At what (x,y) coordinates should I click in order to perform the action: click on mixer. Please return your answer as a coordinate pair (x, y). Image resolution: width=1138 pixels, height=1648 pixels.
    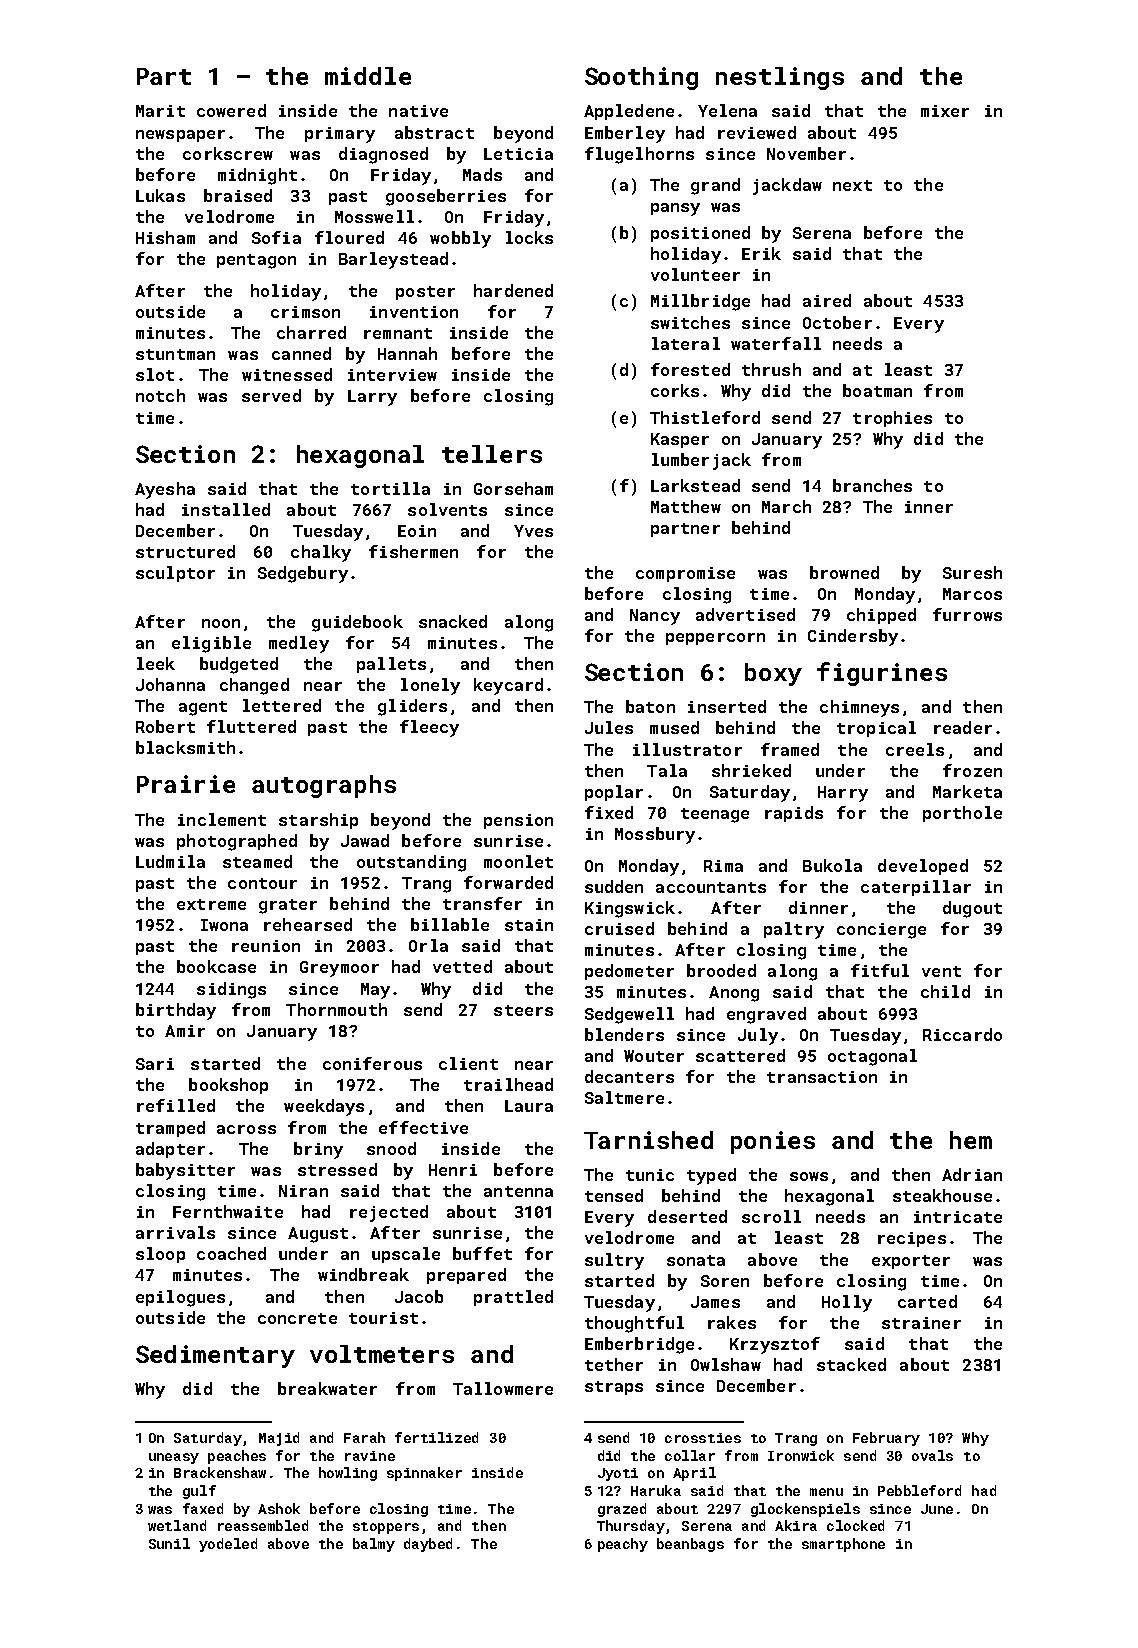
    Looking at the image, I should click on (945, 111).
